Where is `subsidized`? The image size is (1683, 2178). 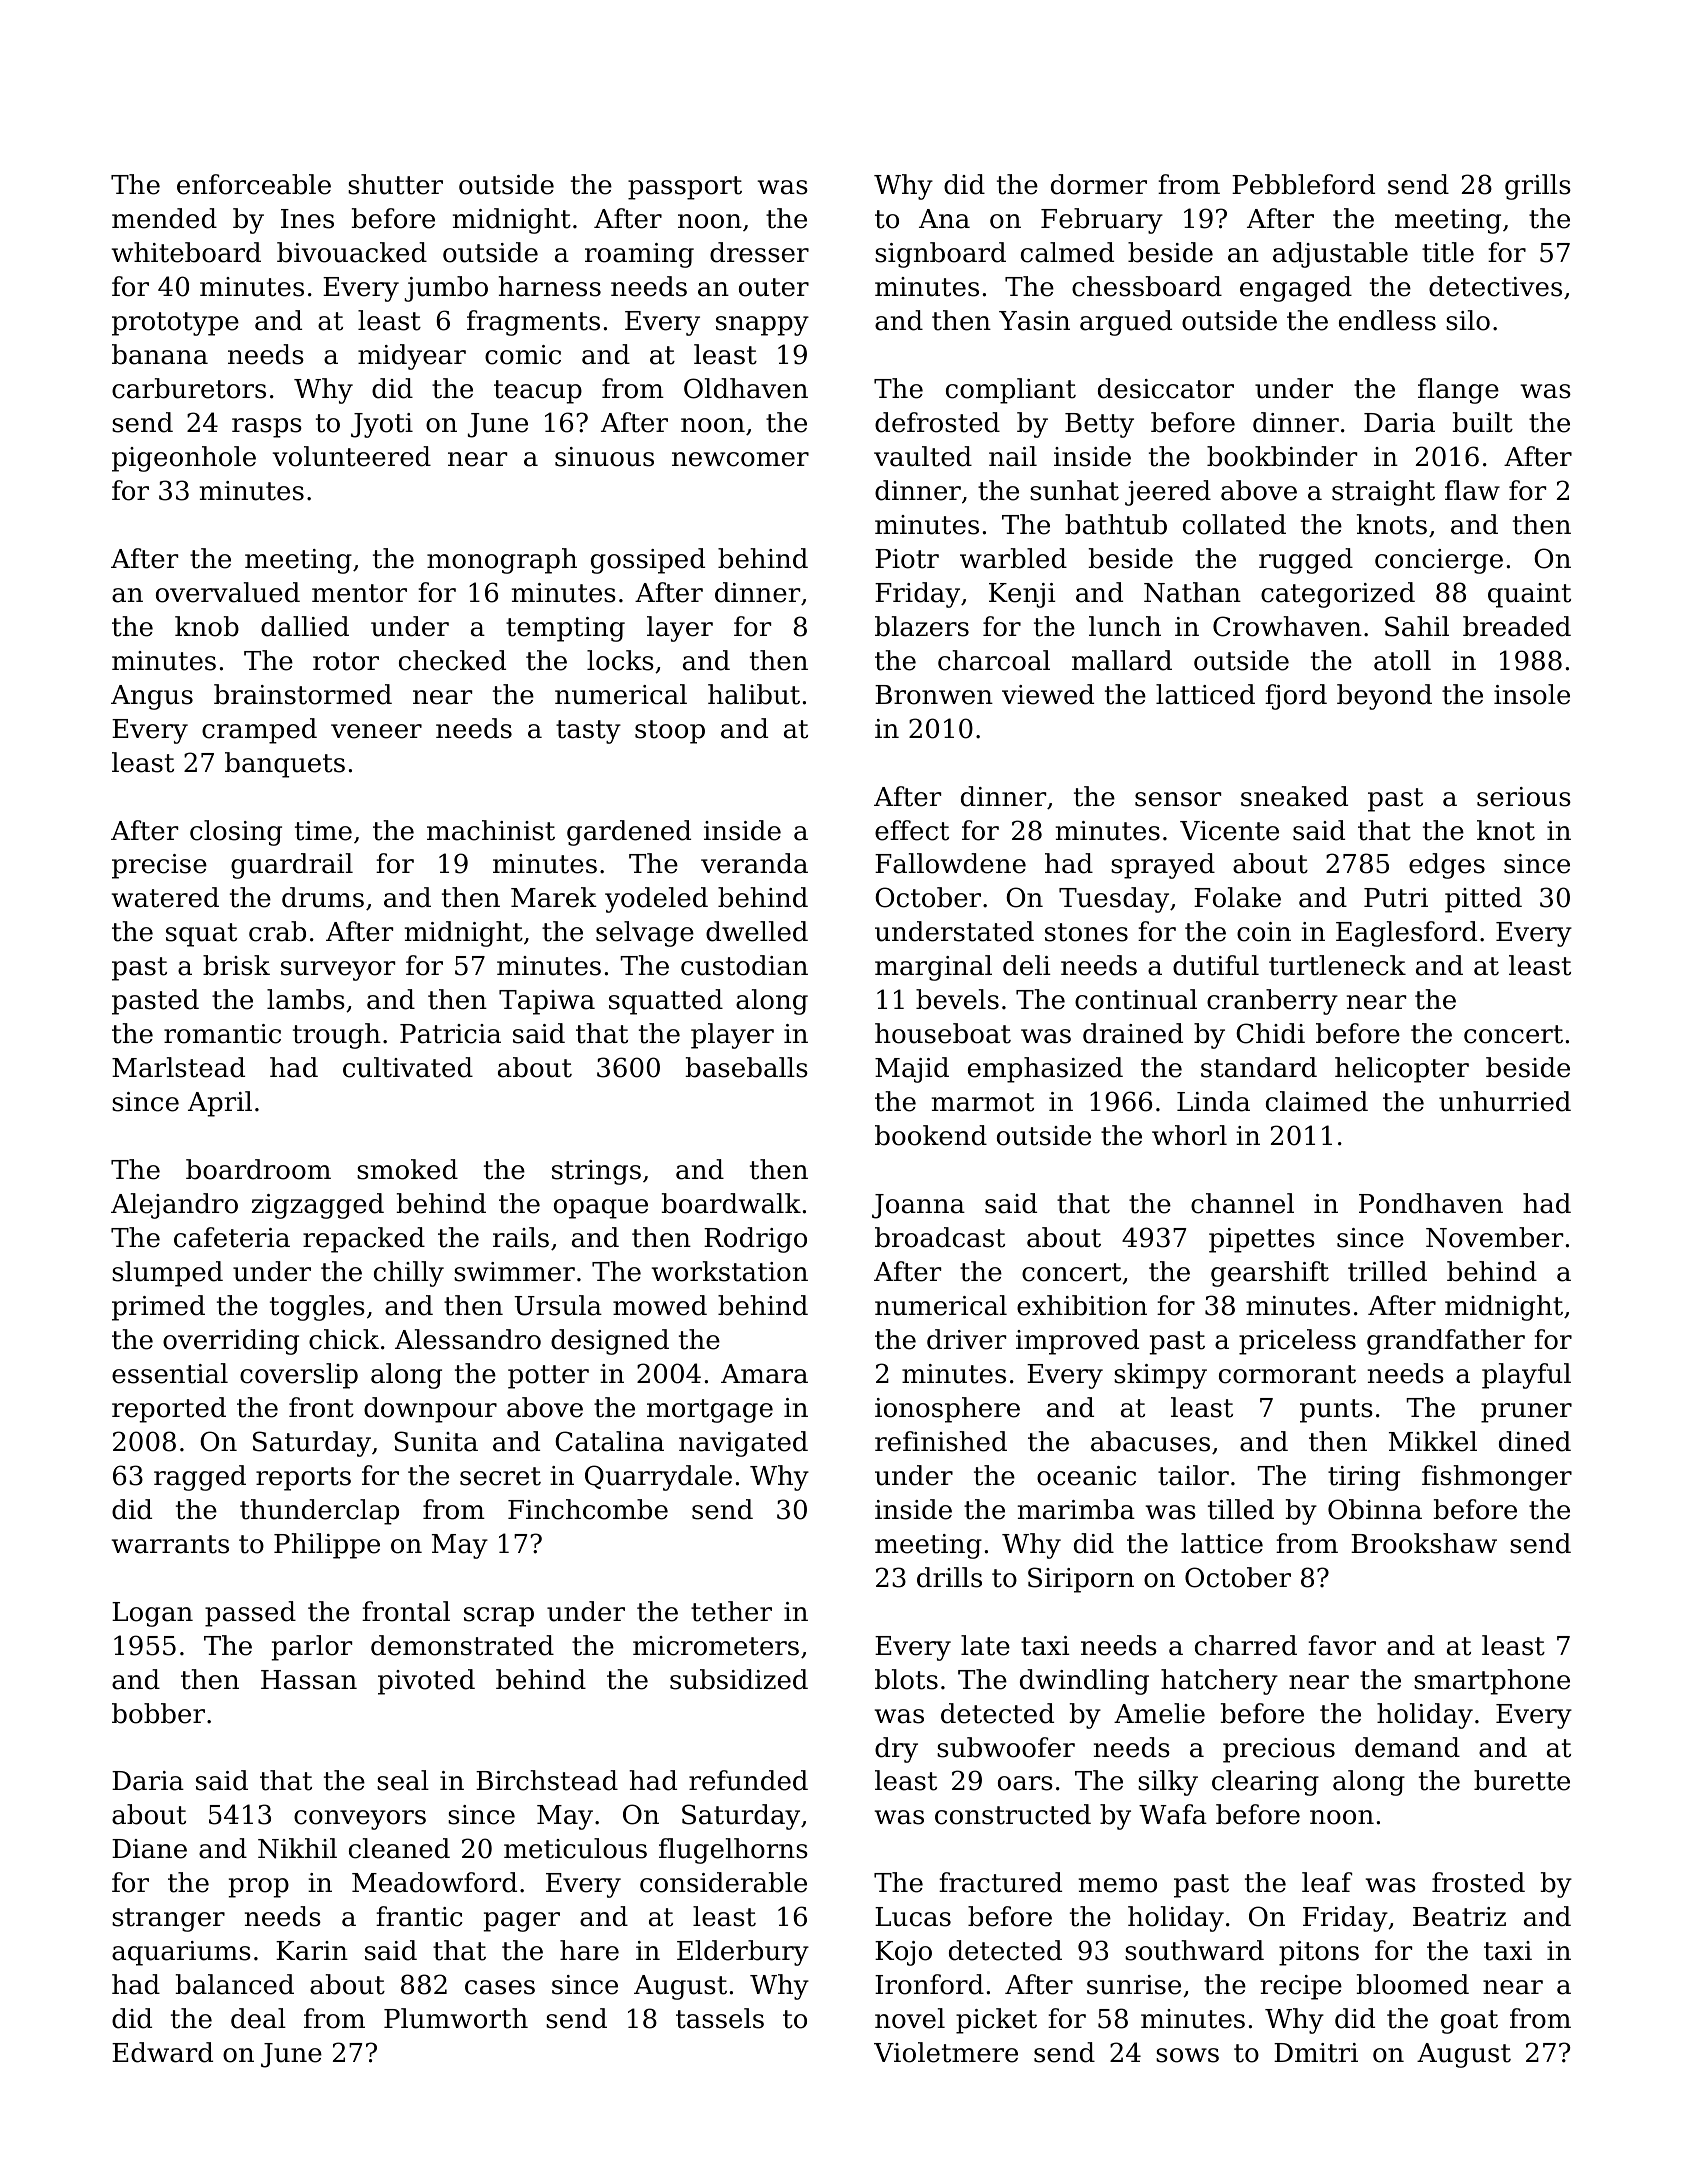 subsidized is located at coordinates (739, 1679).
